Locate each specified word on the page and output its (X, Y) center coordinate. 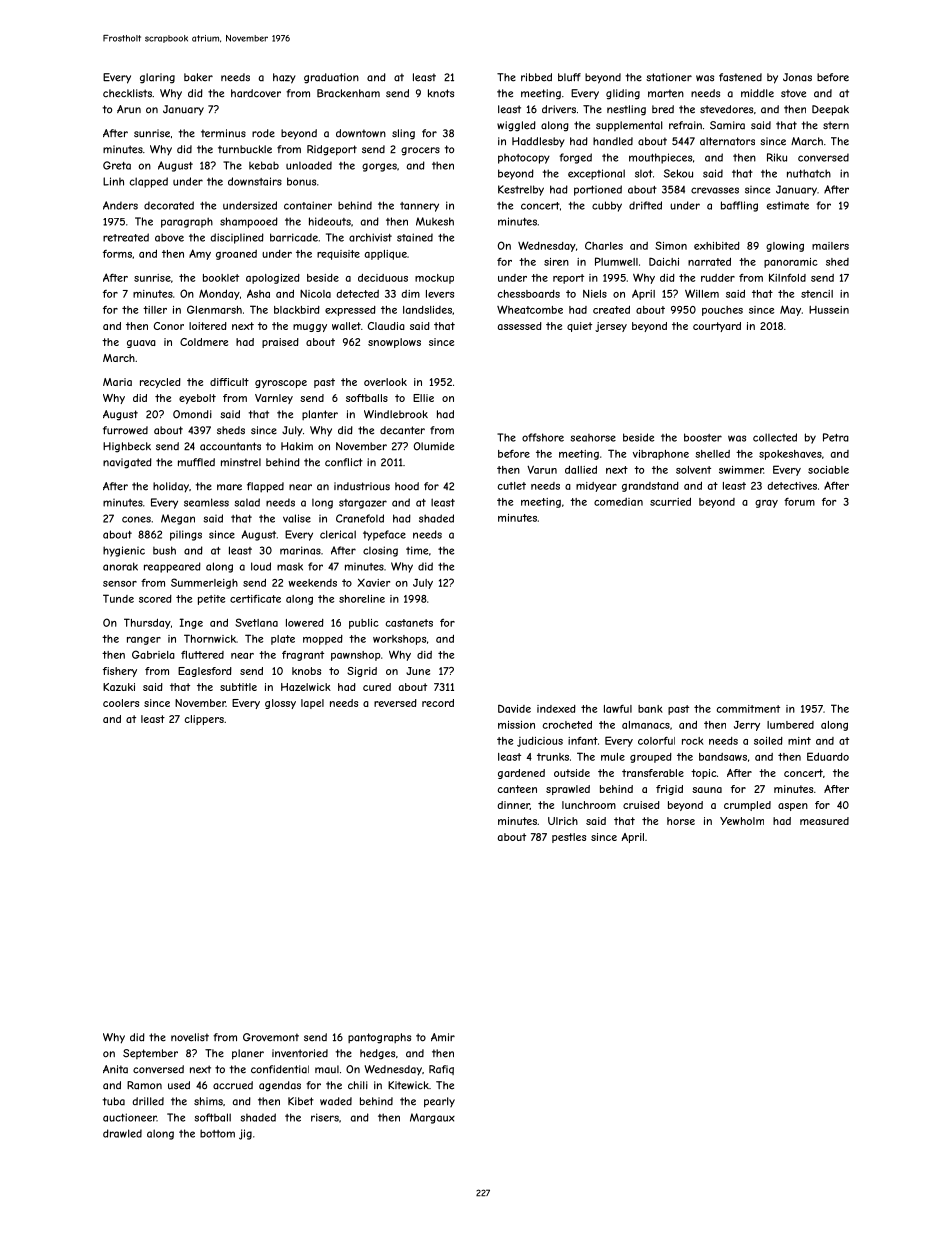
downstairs (255, 181)
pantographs (379, 1038)
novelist (190, 1037)
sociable (828, 470)
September (150, 1054)
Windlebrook (396, 414)
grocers (420, 151)
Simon (671, 245)
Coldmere (204, 342)
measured (824, 821)
